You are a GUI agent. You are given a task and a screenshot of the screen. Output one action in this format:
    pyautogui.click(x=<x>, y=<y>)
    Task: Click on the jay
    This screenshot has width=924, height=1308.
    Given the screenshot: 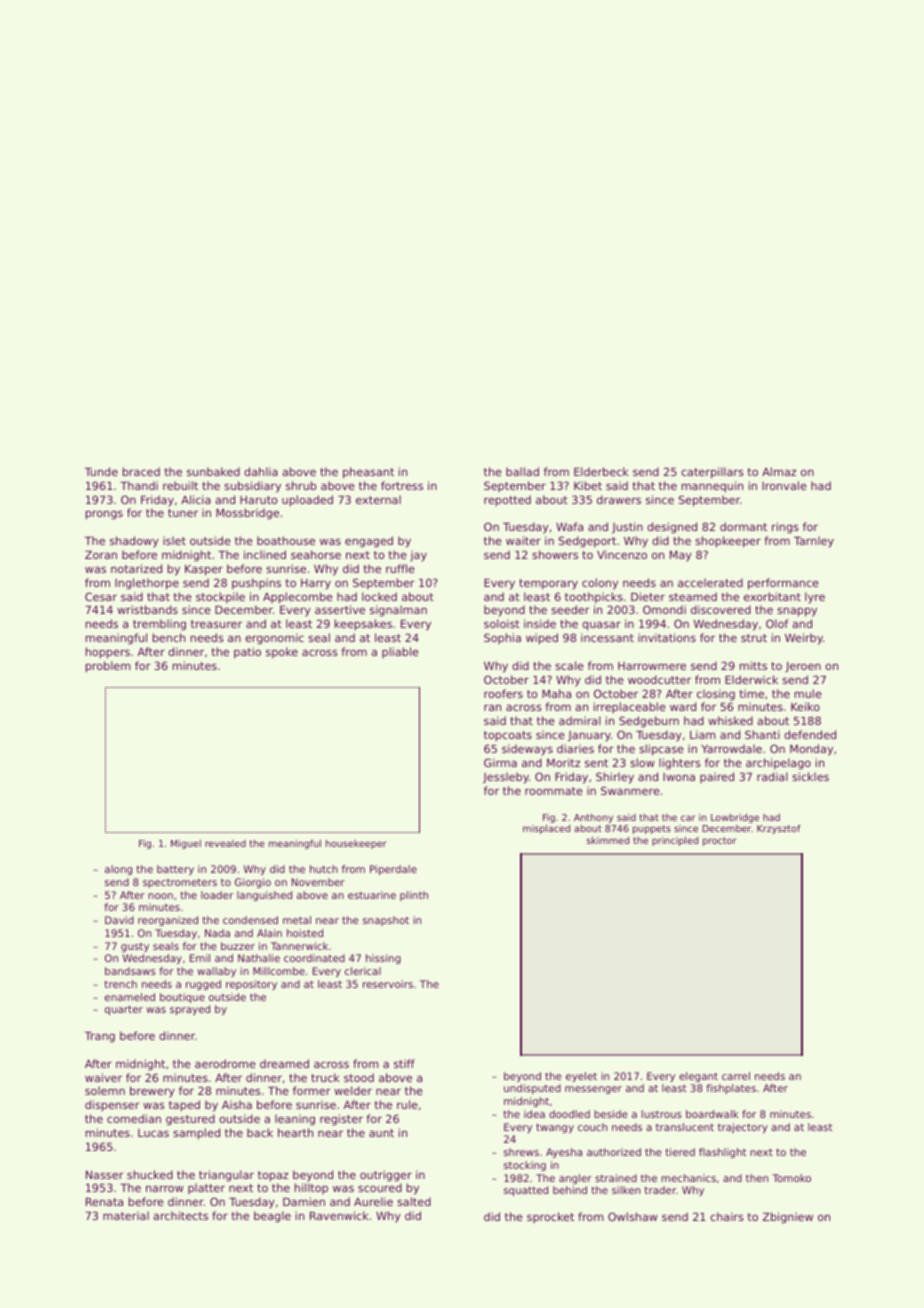 What is the action you would take?
    pyautogui.click(x=418, y=556)
